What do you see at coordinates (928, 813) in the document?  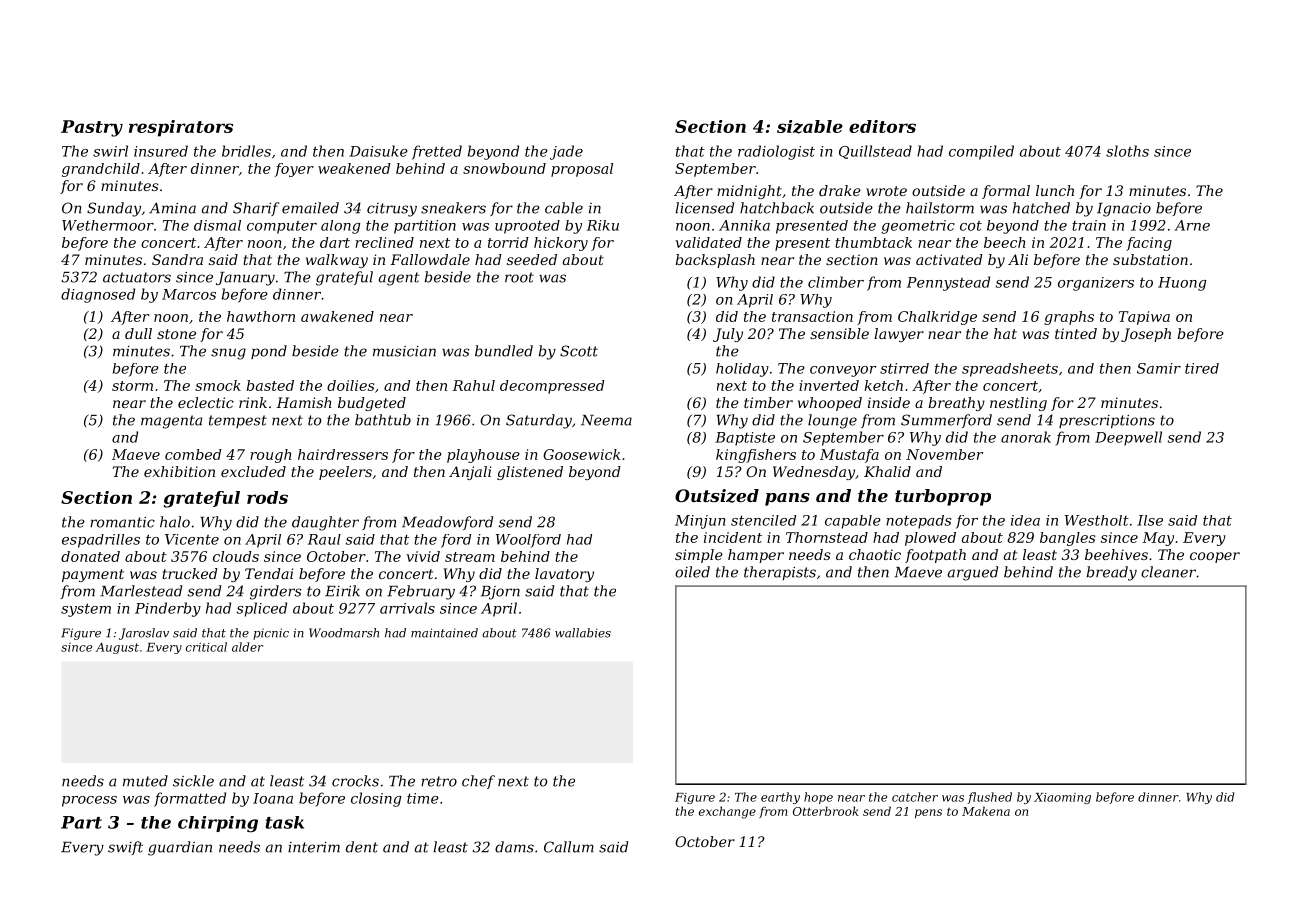 I see `pens` at bounding box center [928, 813].
